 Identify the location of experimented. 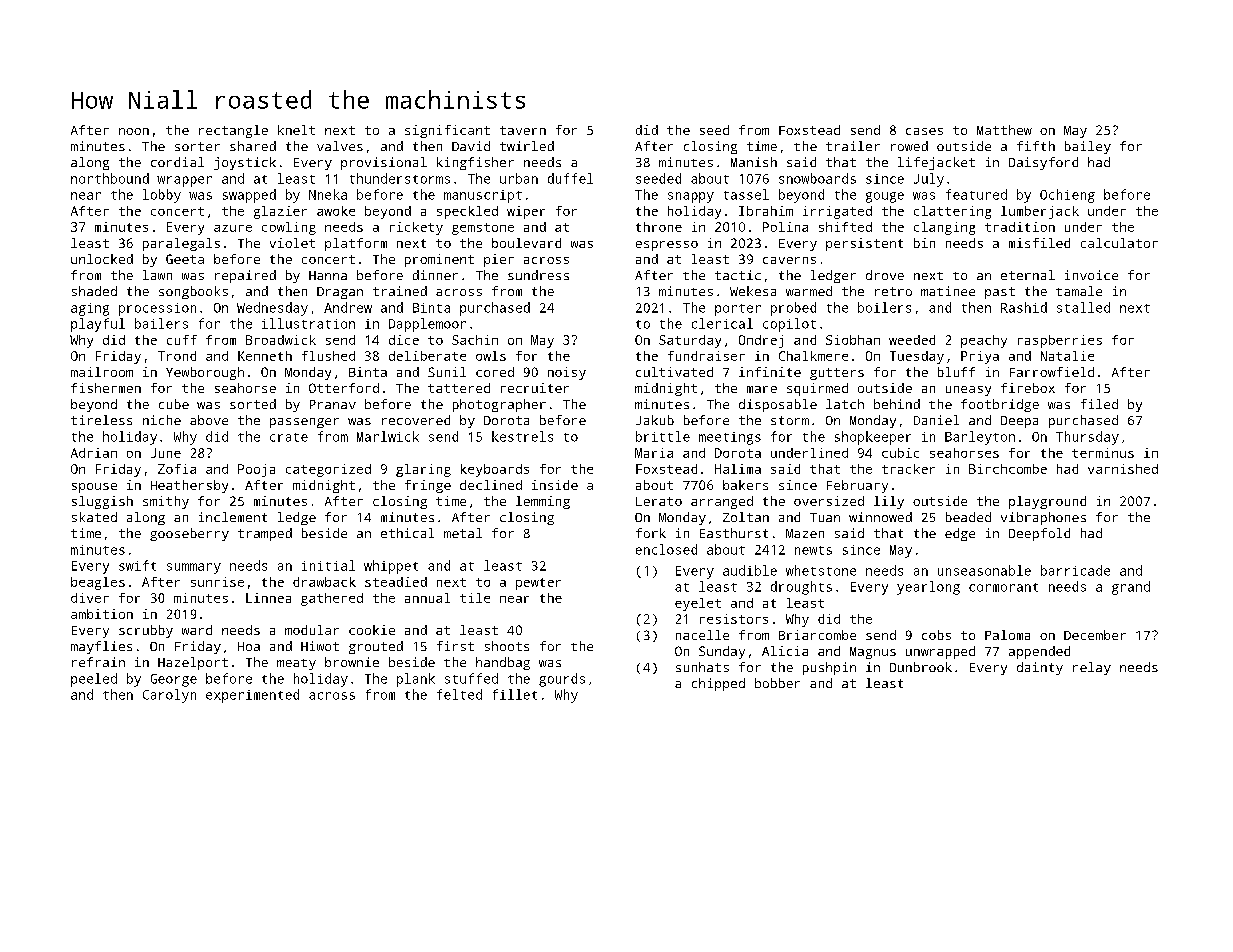
(252, 696).
